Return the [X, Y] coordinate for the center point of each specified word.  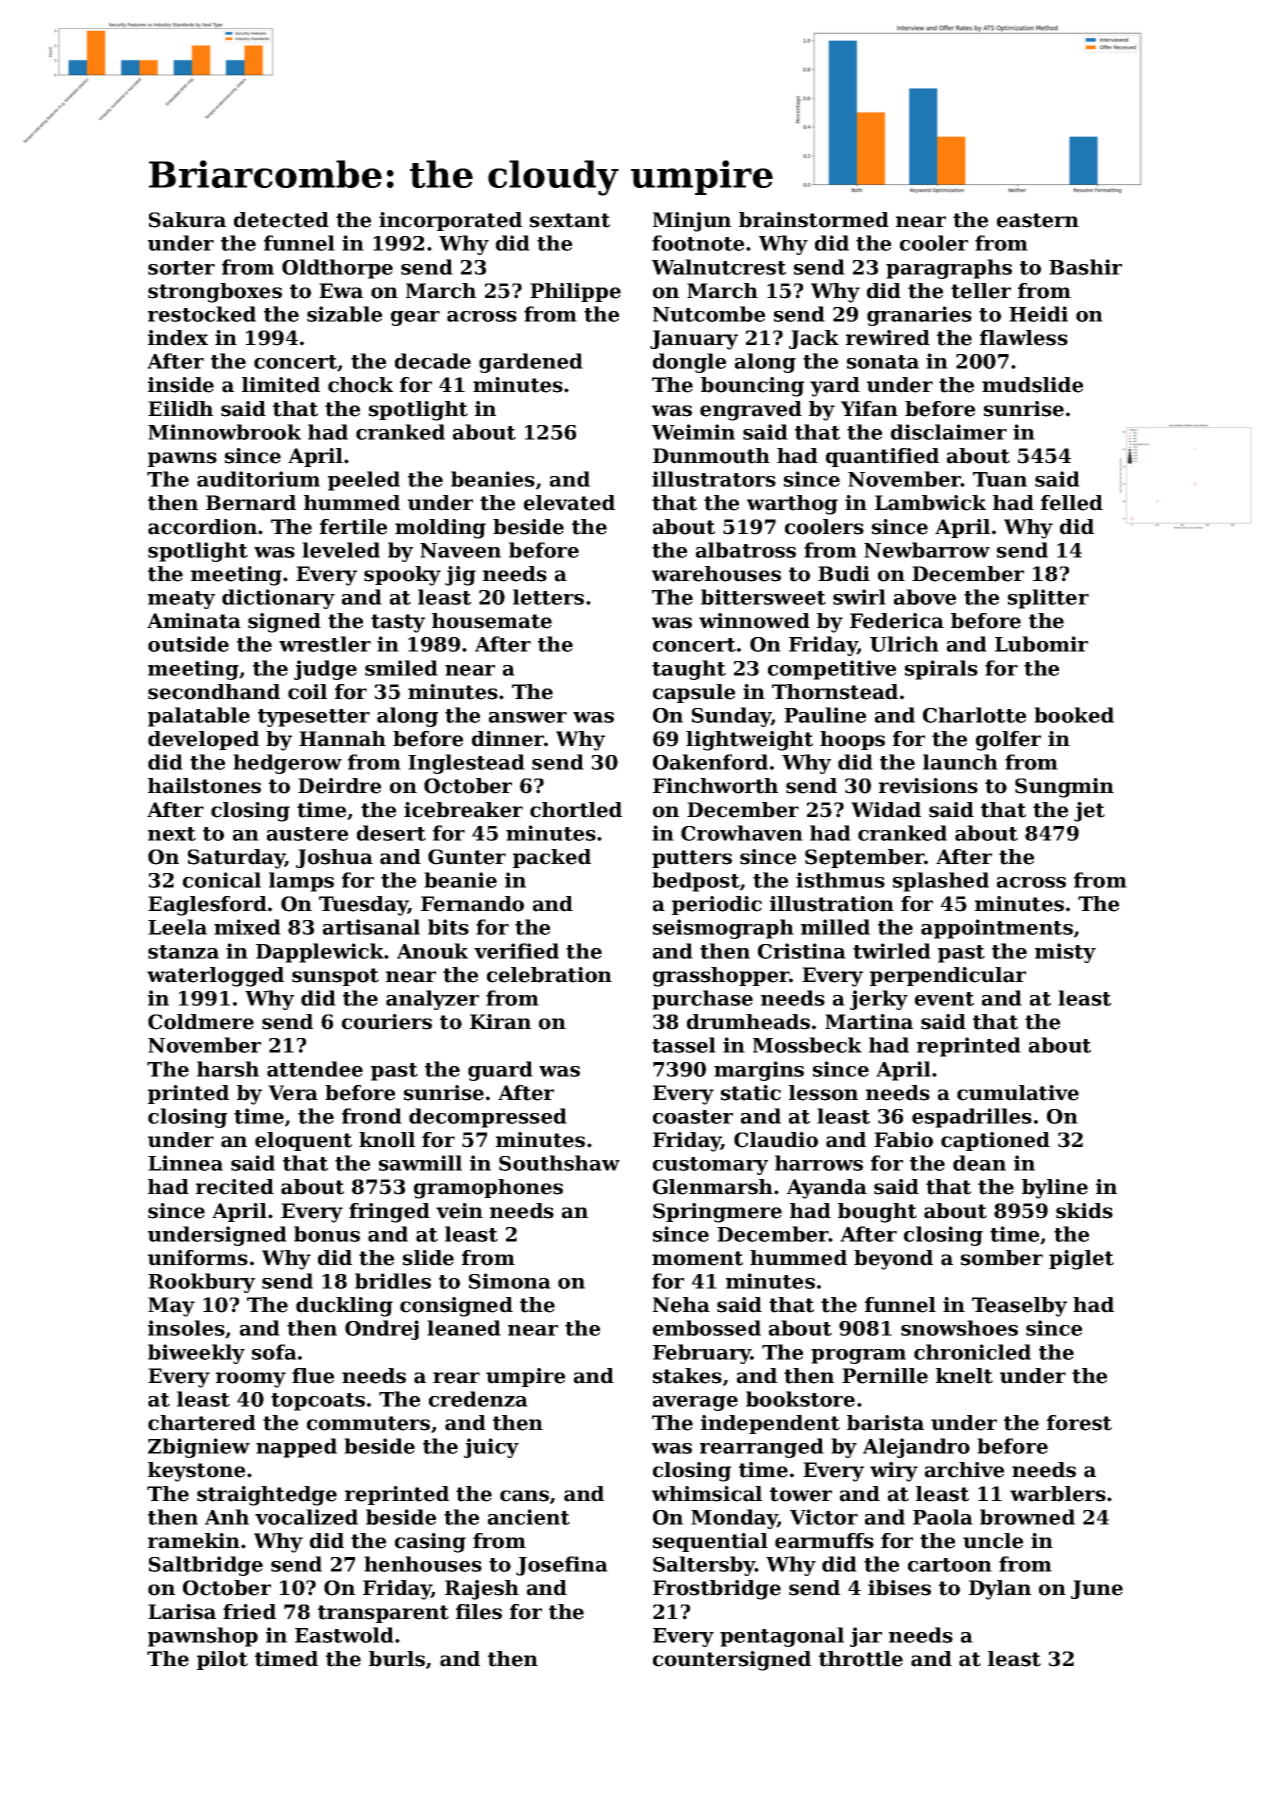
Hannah [342, 739]
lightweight [749, 741]
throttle [861, 1659]
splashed [941, 882]
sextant [570, 220]
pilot [222, 1660]
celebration [549, 975]
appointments [997, 929]
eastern [1038, 220]
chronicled [972, 1352]
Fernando [472, 904]
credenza [478, 1399]
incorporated [450, 221]
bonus [327, 1234]
